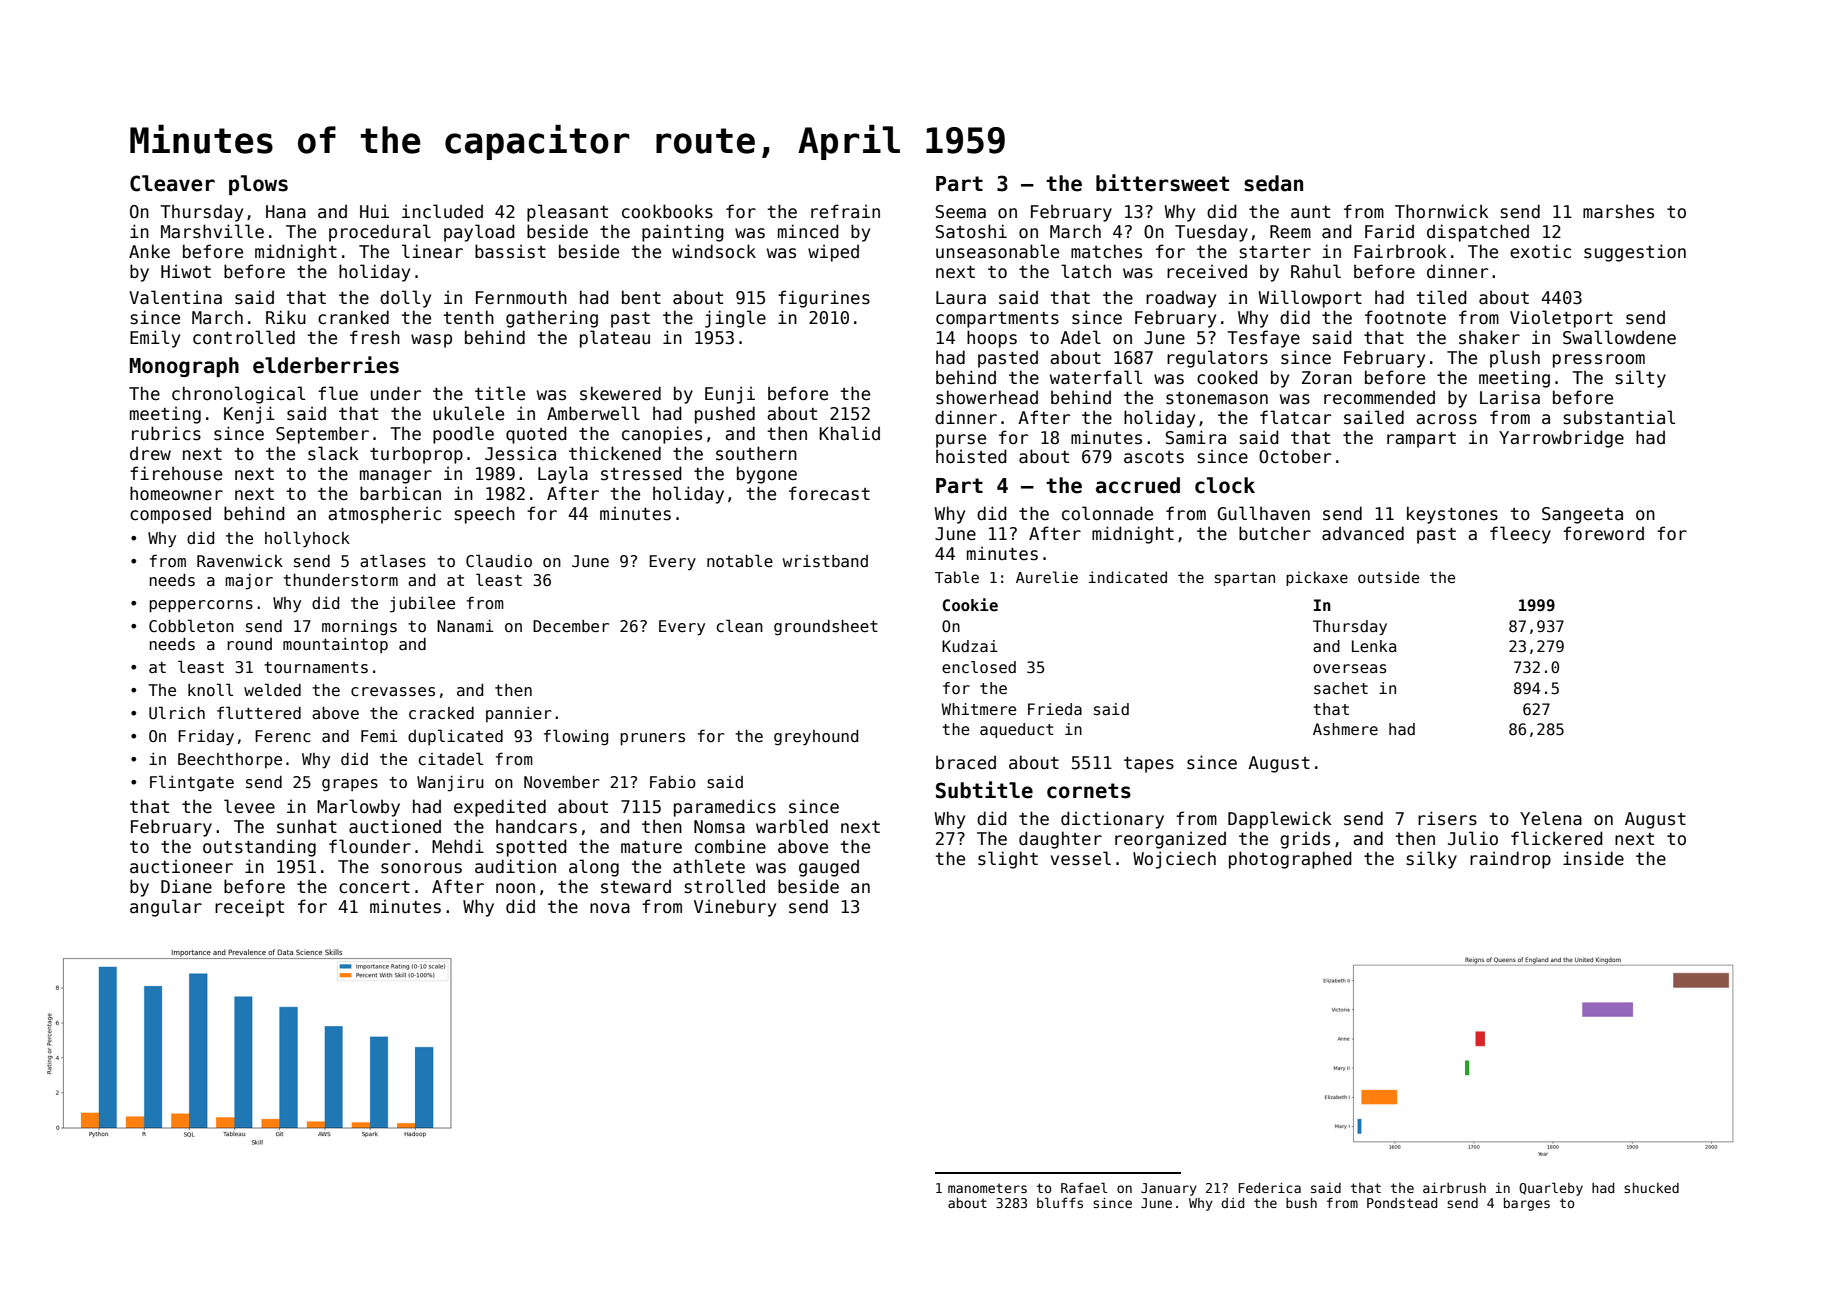 This screenshot has height=1292, width=1827. What do you see at coordinates (735, 908) in the screenshot?
I see `Vinebury` at bounding box center [735, 908].
